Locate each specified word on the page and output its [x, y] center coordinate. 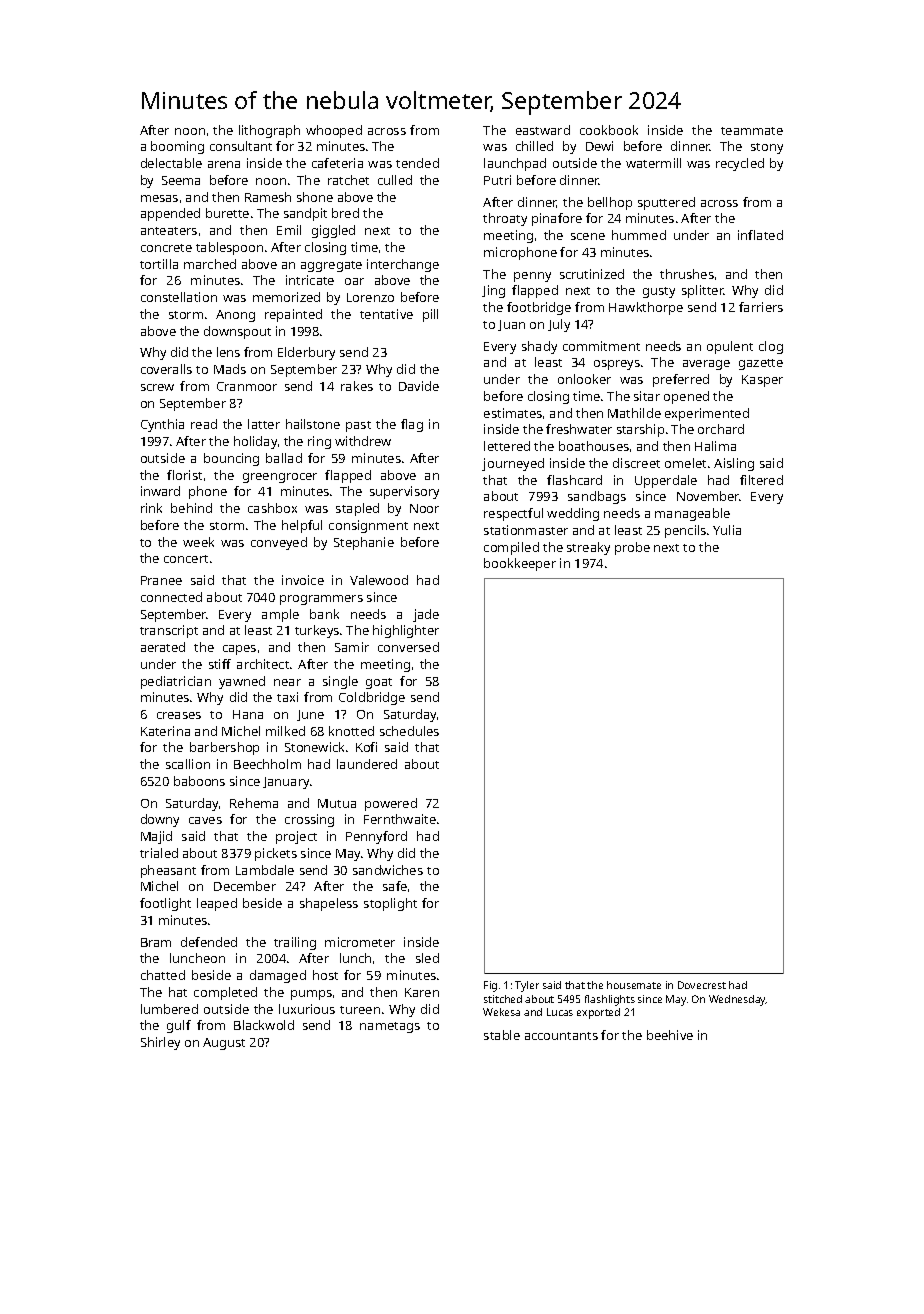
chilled [534, 146]
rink [151, 508]
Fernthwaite [400, 819]
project [296, 837]
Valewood [379, 580]
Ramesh [268, 197]
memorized [286, 297]
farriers [761, 307]
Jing [493, 291]
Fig [490, 986]
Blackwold [264, 1025]
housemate [634, 985]
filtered [761, 480]
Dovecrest [702, 985]
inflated [760, 235]
